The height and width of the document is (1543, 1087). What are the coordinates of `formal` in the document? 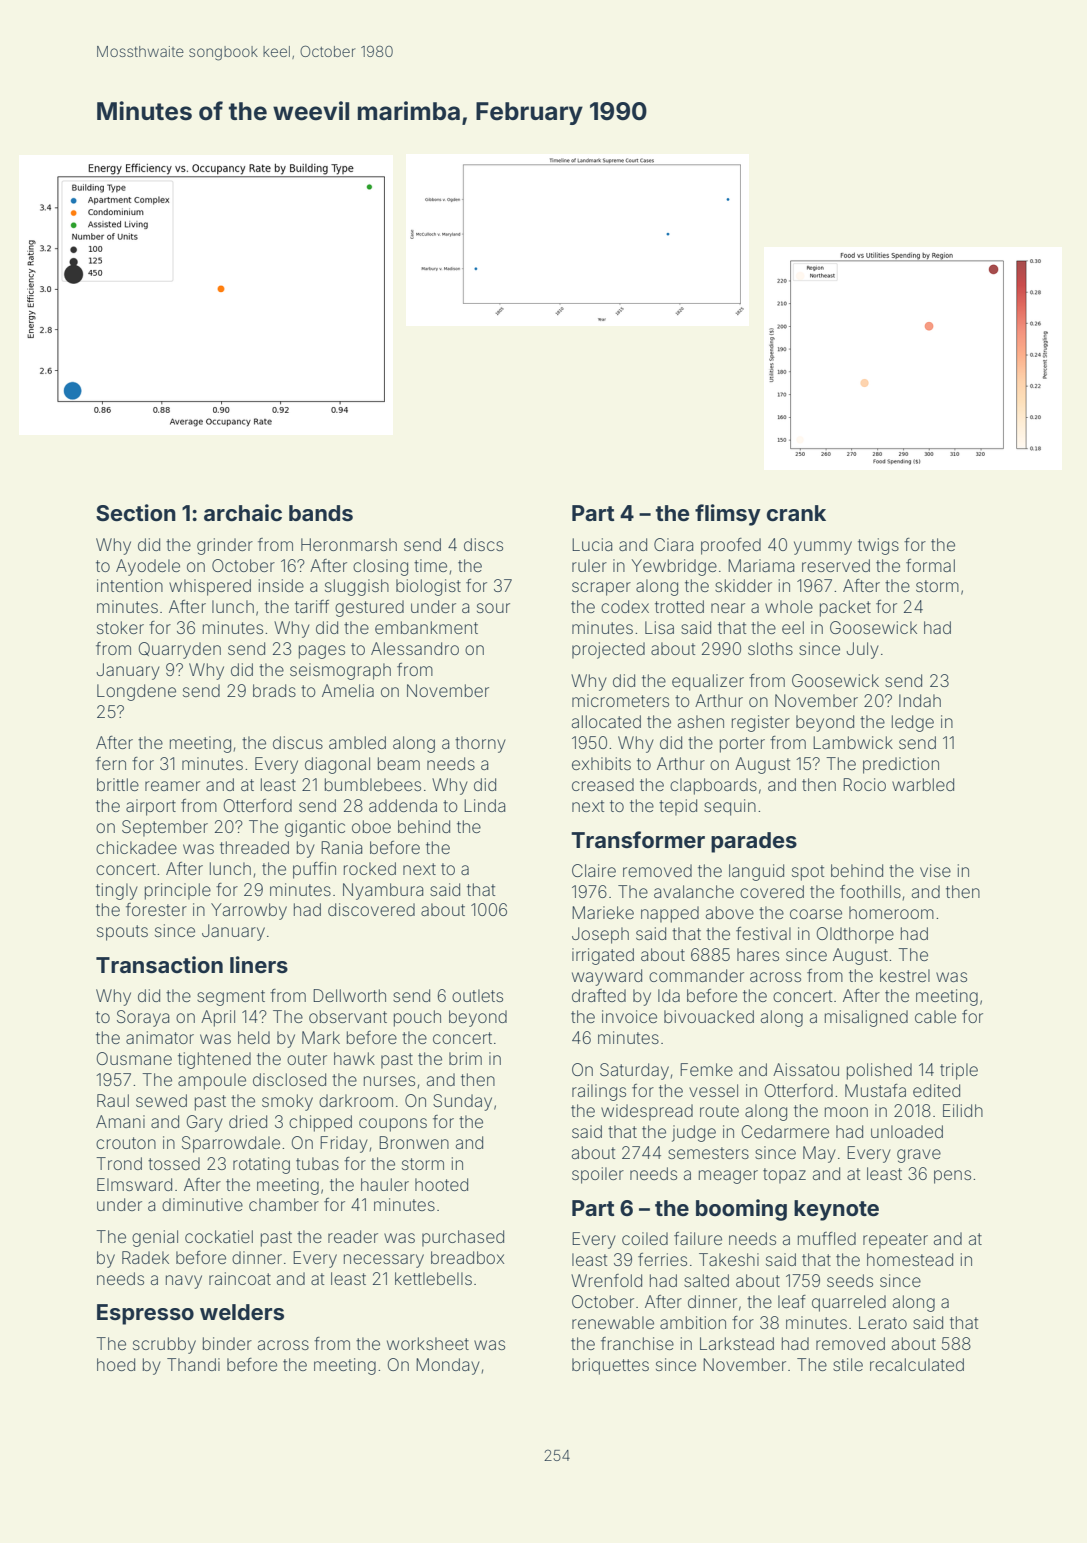 It's located at (930, 565).
